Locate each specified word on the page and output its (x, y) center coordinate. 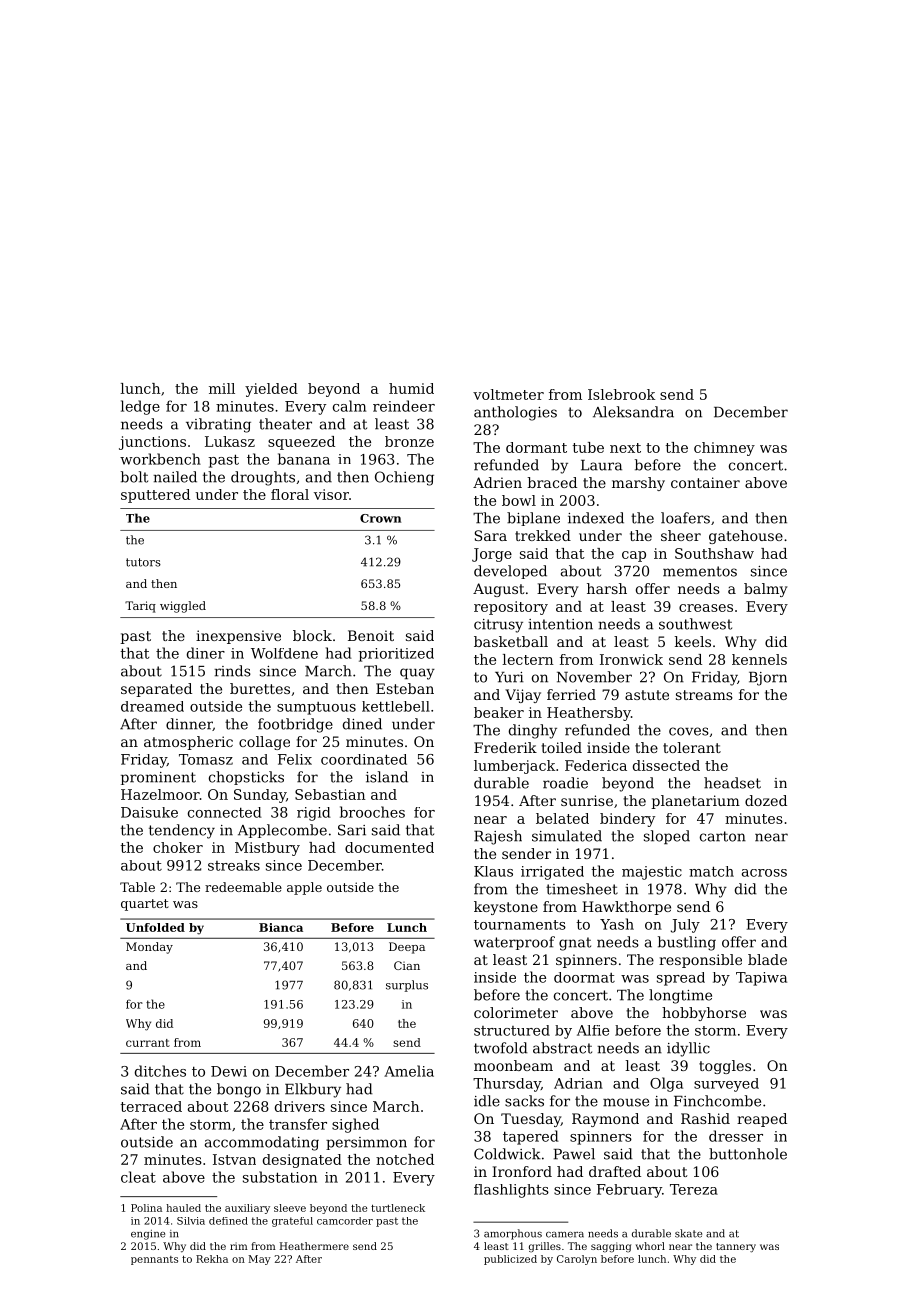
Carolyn (577, 1260)
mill (222, 388)
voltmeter (508, 394)
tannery (736, 1248)
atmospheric (188, 743)
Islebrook (621, 394)
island (387, 777)
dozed (766, 800)
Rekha (212, 1259)
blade (767, 959)
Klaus (493, 871)
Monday (149, 948)
